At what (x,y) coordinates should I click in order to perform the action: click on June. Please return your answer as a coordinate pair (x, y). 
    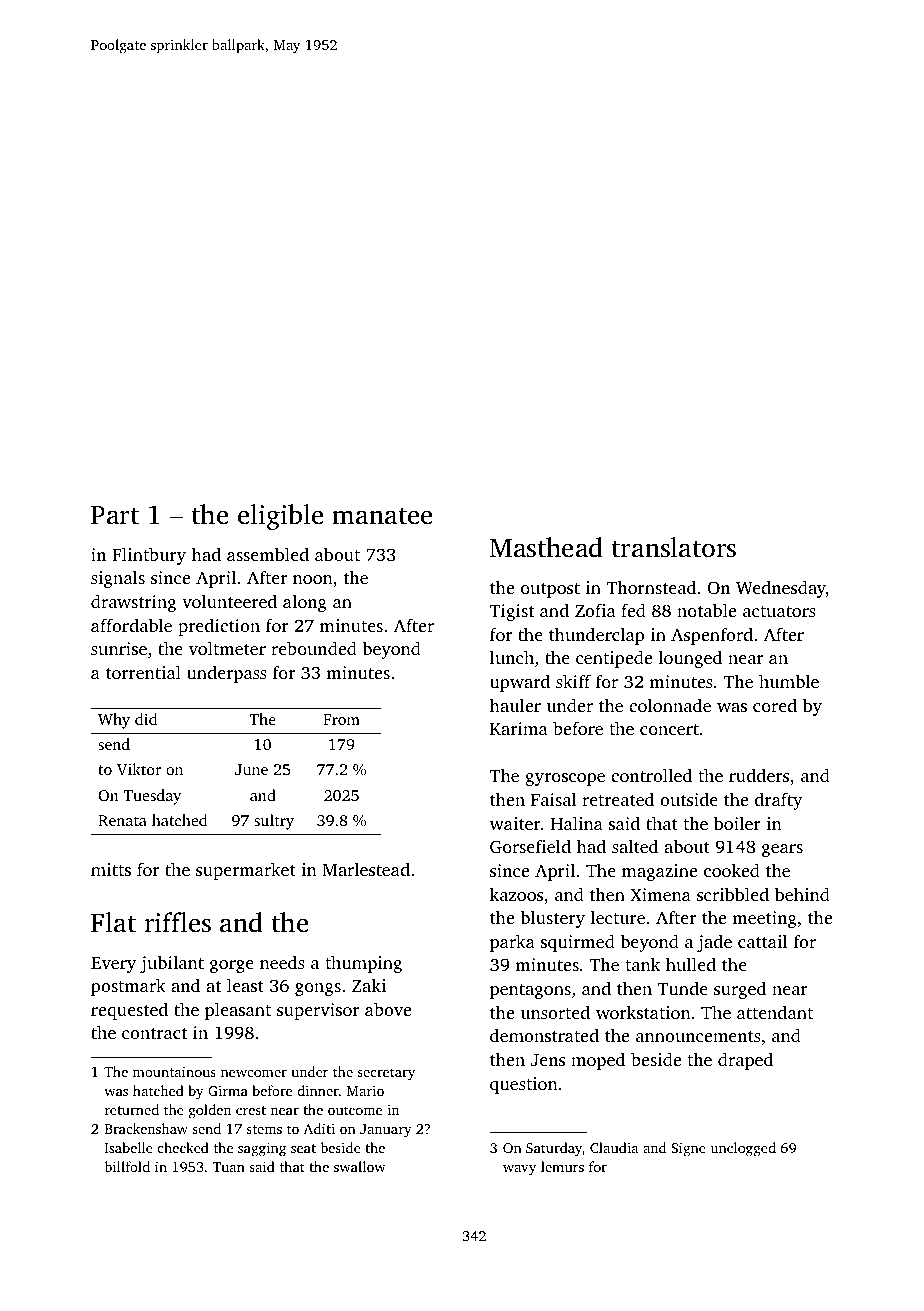
    Looking at the image, I should click on (251, 769).
